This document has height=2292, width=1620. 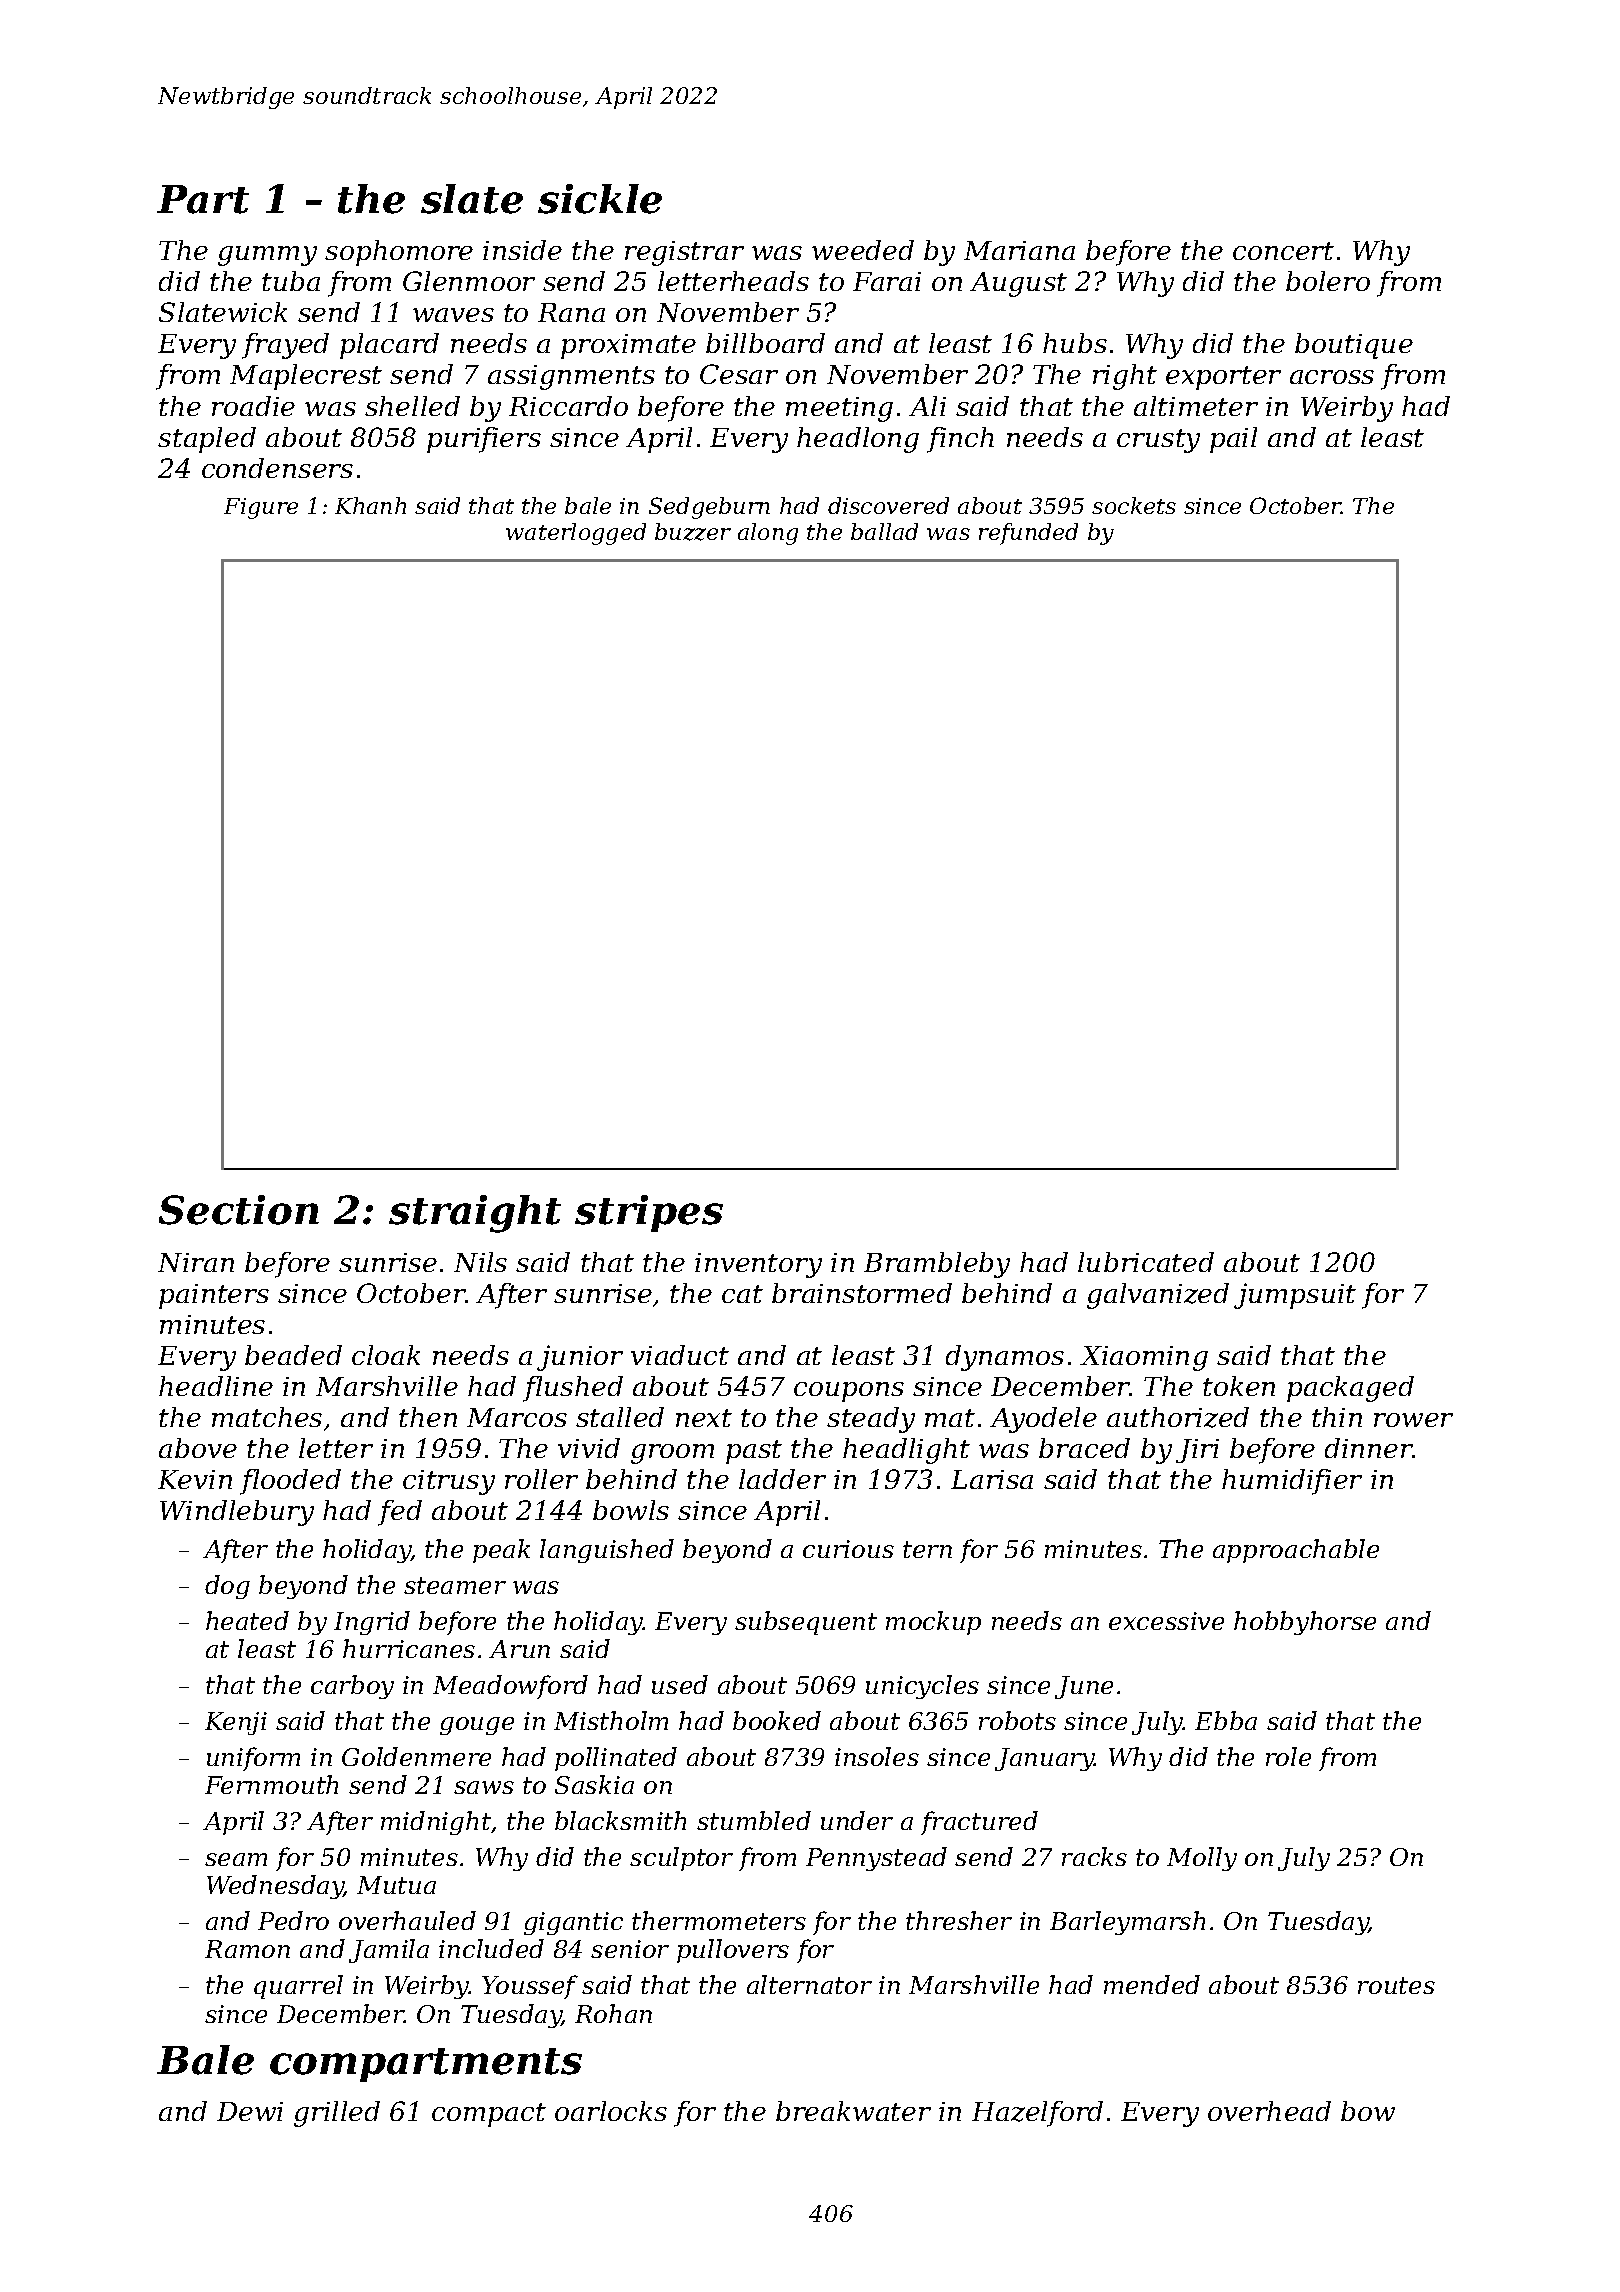 What do you see at coordinates (1369, 1448) in the document?
I see `dinner` at bounding box center [1369, 1448].
